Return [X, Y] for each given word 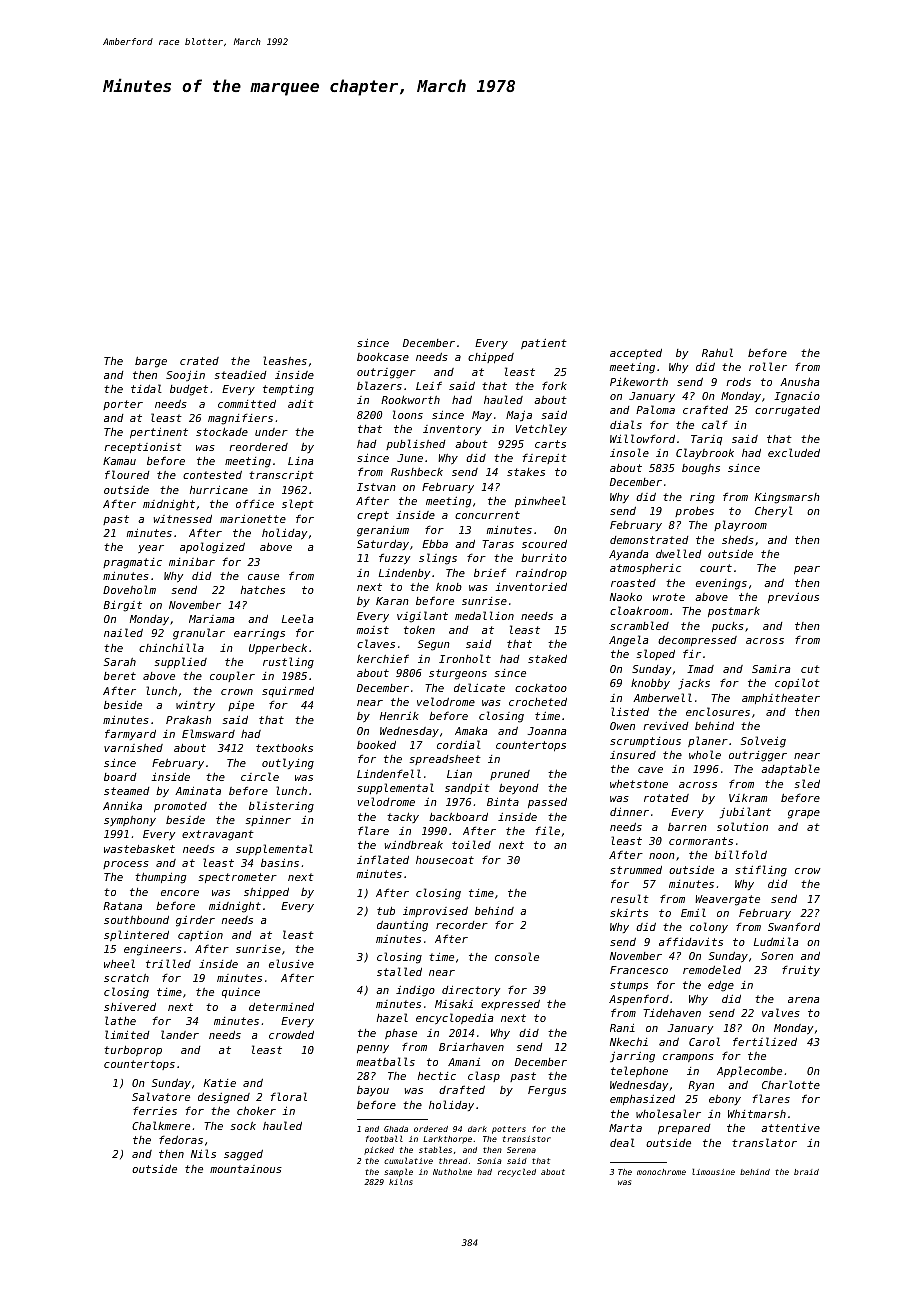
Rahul [717, 352]
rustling [288, 663]
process [126, 865]
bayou [373, 1091]
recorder [462, 925]
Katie [220, 1083]
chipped [491, 358]
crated [199, 361]
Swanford [794, 926]
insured [633, 755]
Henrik [399, 716]
